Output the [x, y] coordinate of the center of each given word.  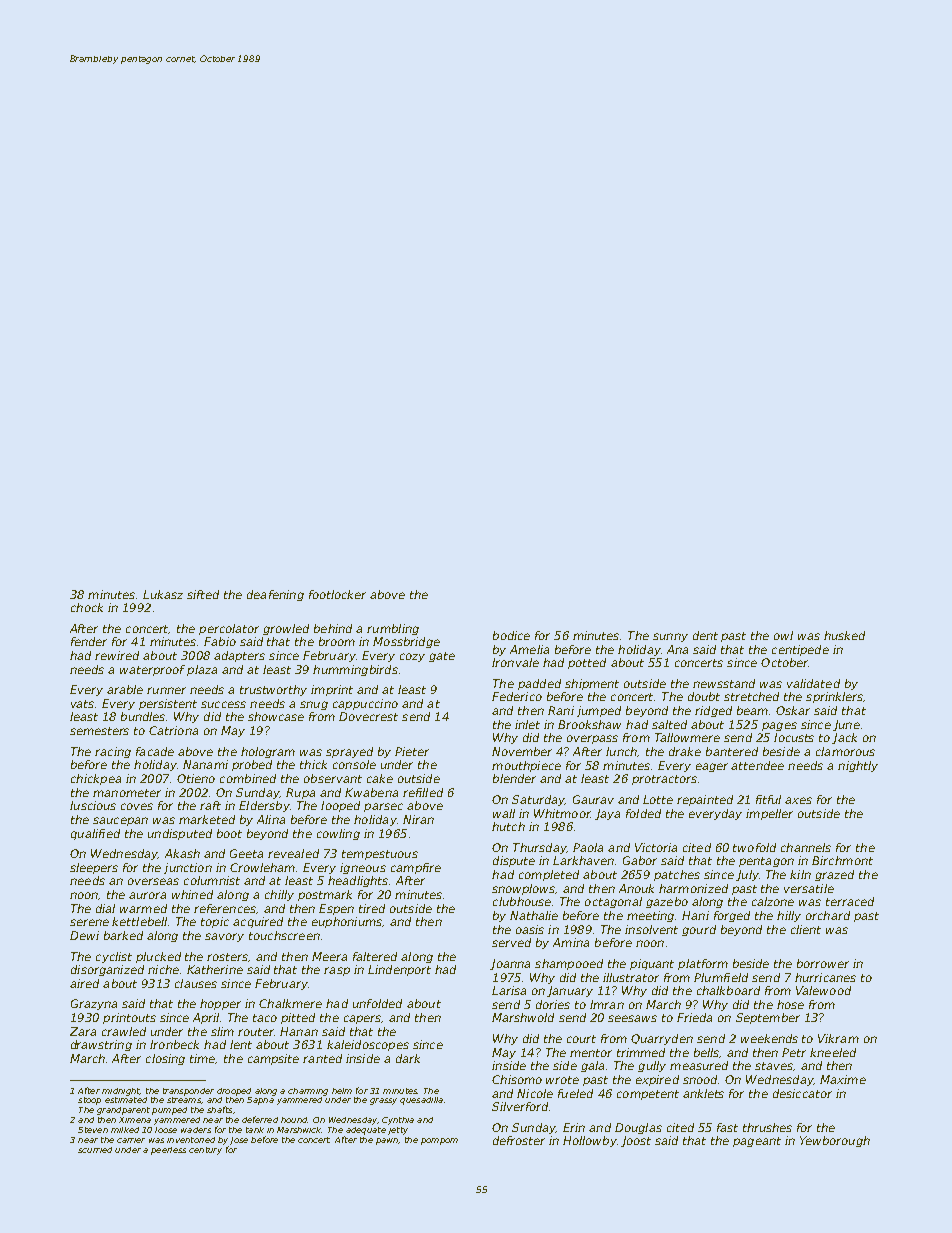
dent [705, 635]
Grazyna [94, 1004]
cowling [338, 834]
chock [87, 607]
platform [703, 964]
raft [210, 805]
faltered [375, 956]
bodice [511, 635]
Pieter [412, 751]
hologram [268, 752]
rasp [337, 971]
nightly [858, 766]
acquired [258, 922]
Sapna [260, 1101]
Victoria [656, 847]
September [768, 1018]
